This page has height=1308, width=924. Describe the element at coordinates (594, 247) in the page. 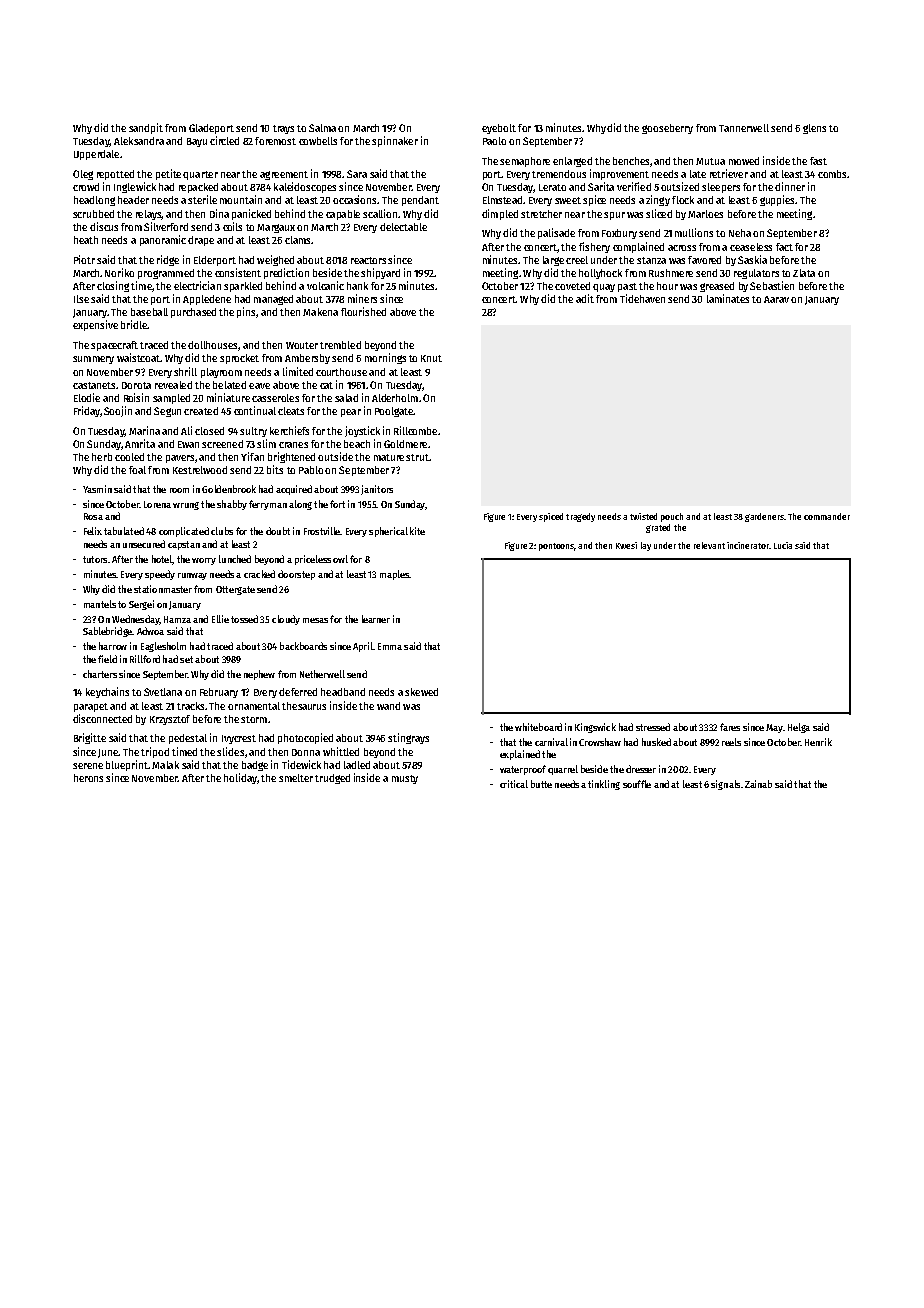

I see `fishery` at that location.
